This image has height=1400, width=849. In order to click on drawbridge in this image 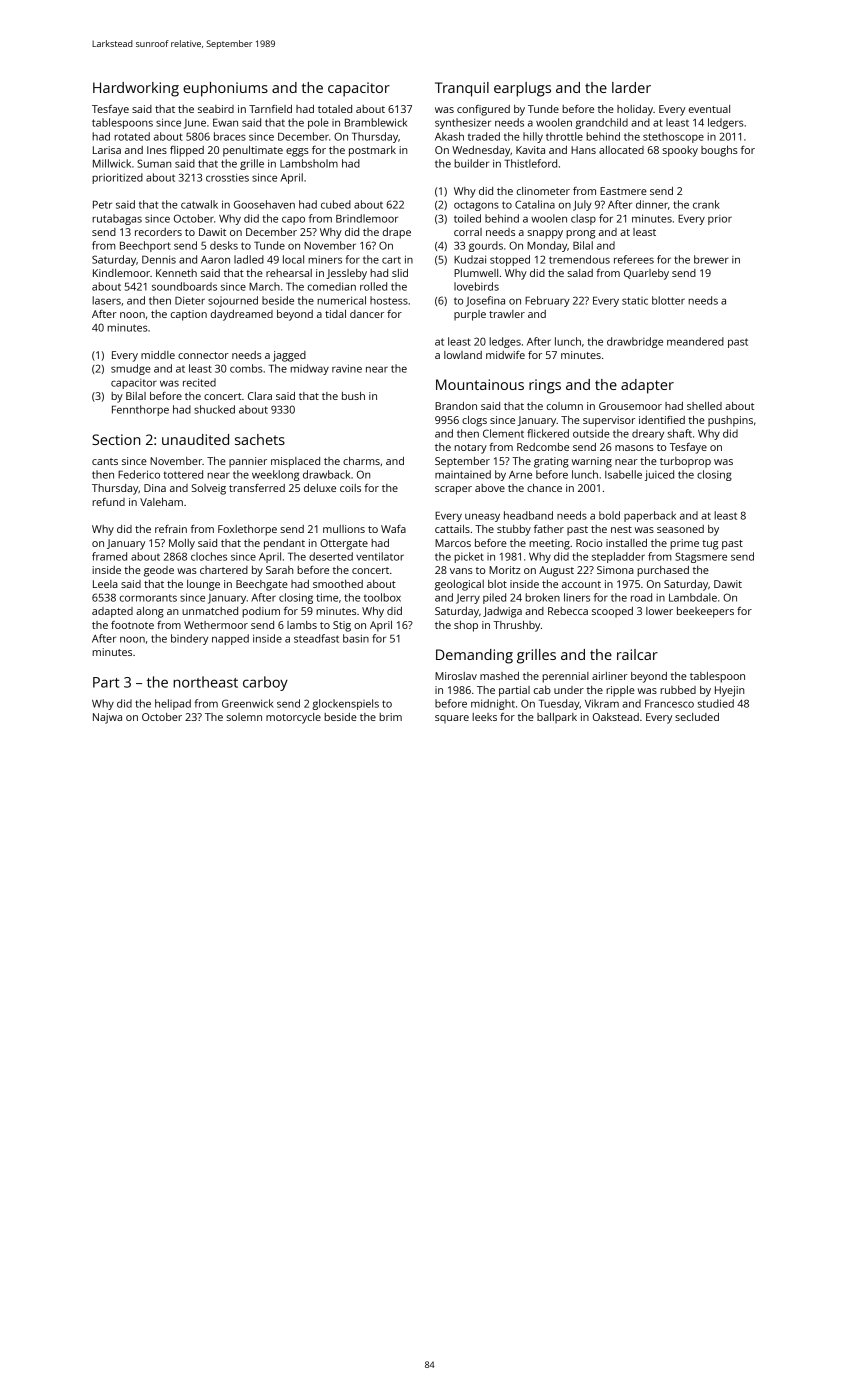, I will do `click(635, 342)`.
